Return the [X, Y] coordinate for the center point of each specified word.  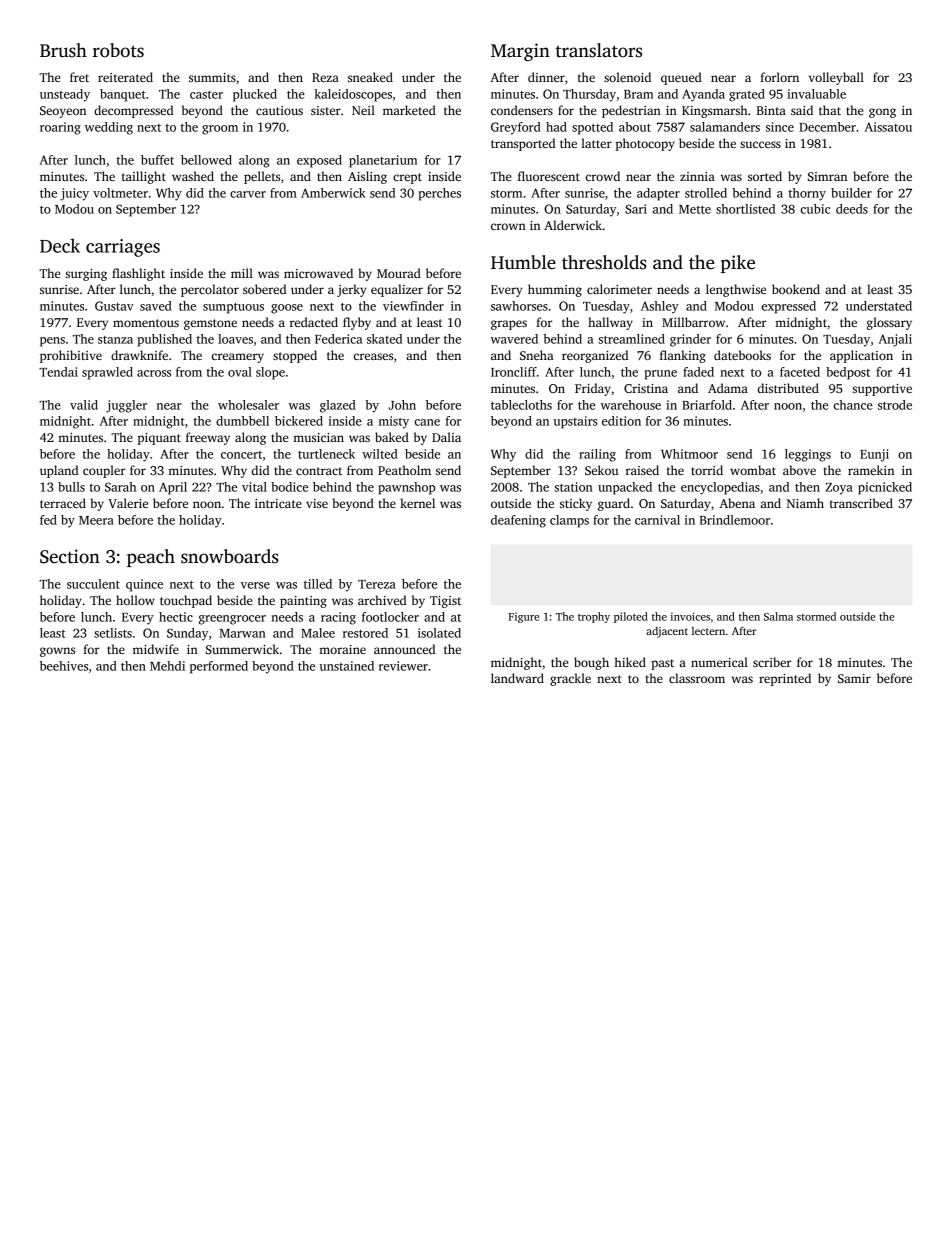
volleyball [836, 78]
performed [219, 667]
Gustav [114, 306]
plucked [255, 95]
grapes [509, 325]
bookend [796, 289]
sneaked [370, 77]
